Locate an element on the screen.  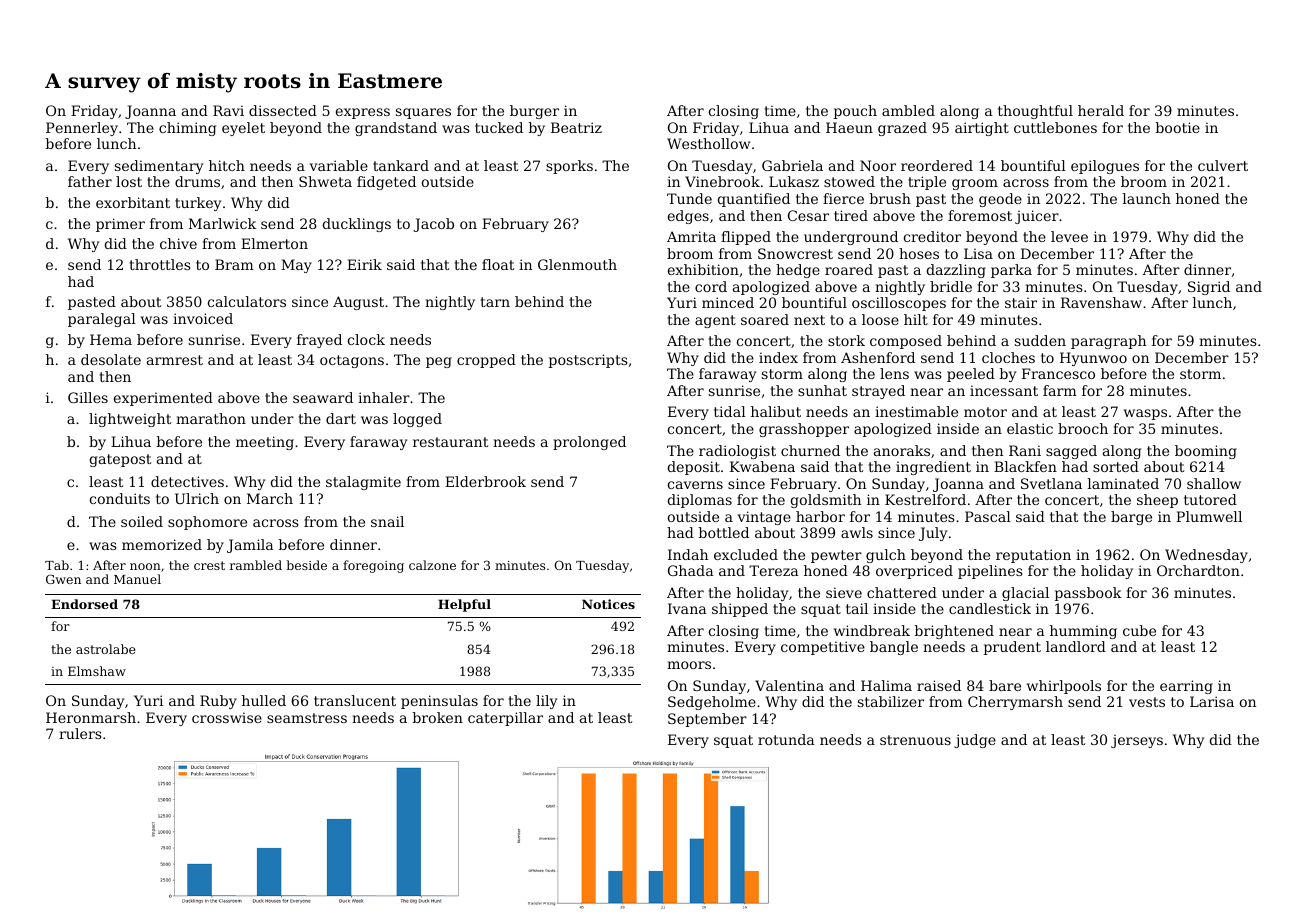
Ravenshaw is located at coordinates (1101, 302).
